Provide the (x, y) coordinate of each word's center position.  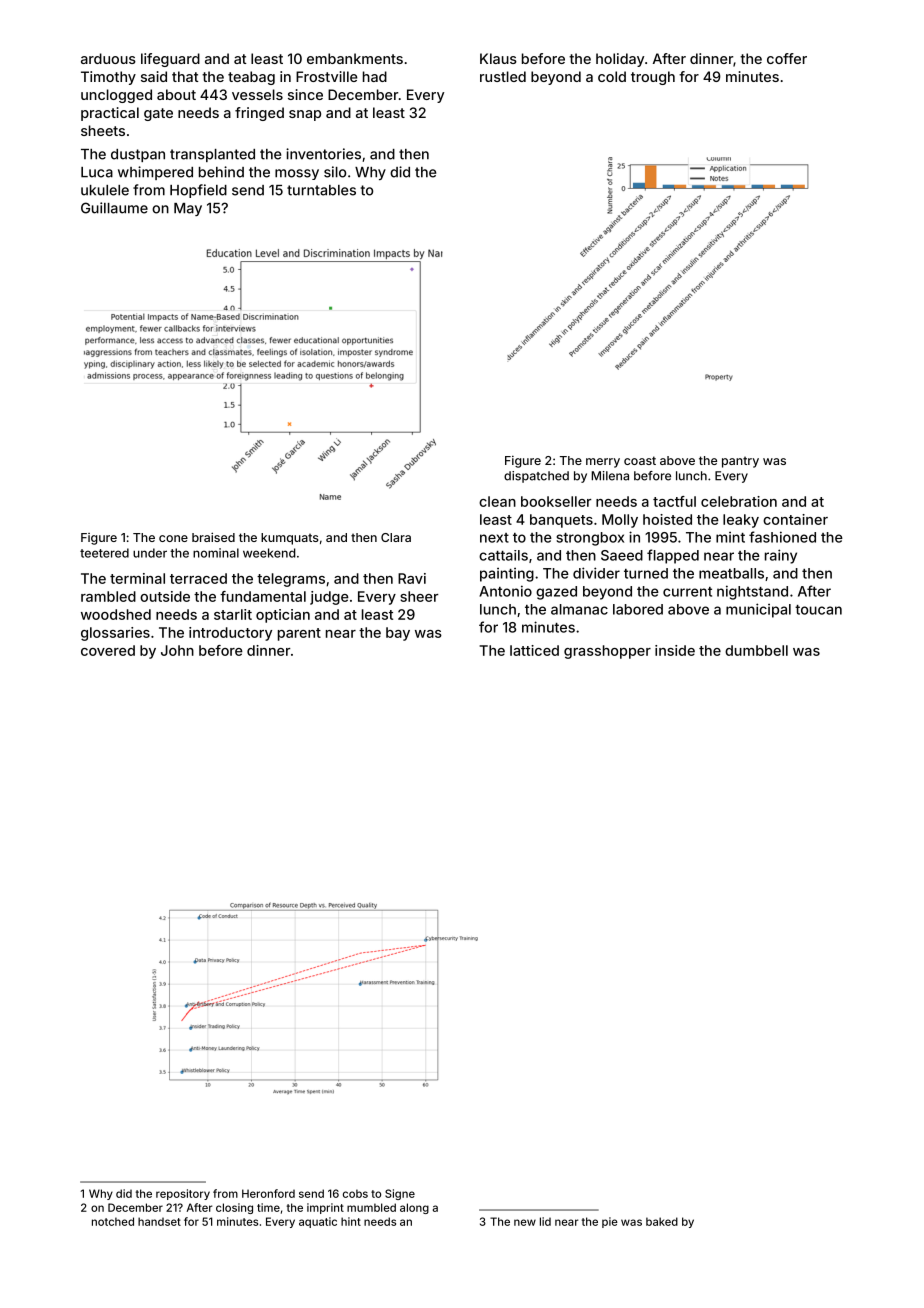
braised (213, 537)
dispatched (536, 477)
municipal (758, 610)
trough (653, 78)
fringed (259, 114)
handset (159, 1221)
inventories (323, 154)
